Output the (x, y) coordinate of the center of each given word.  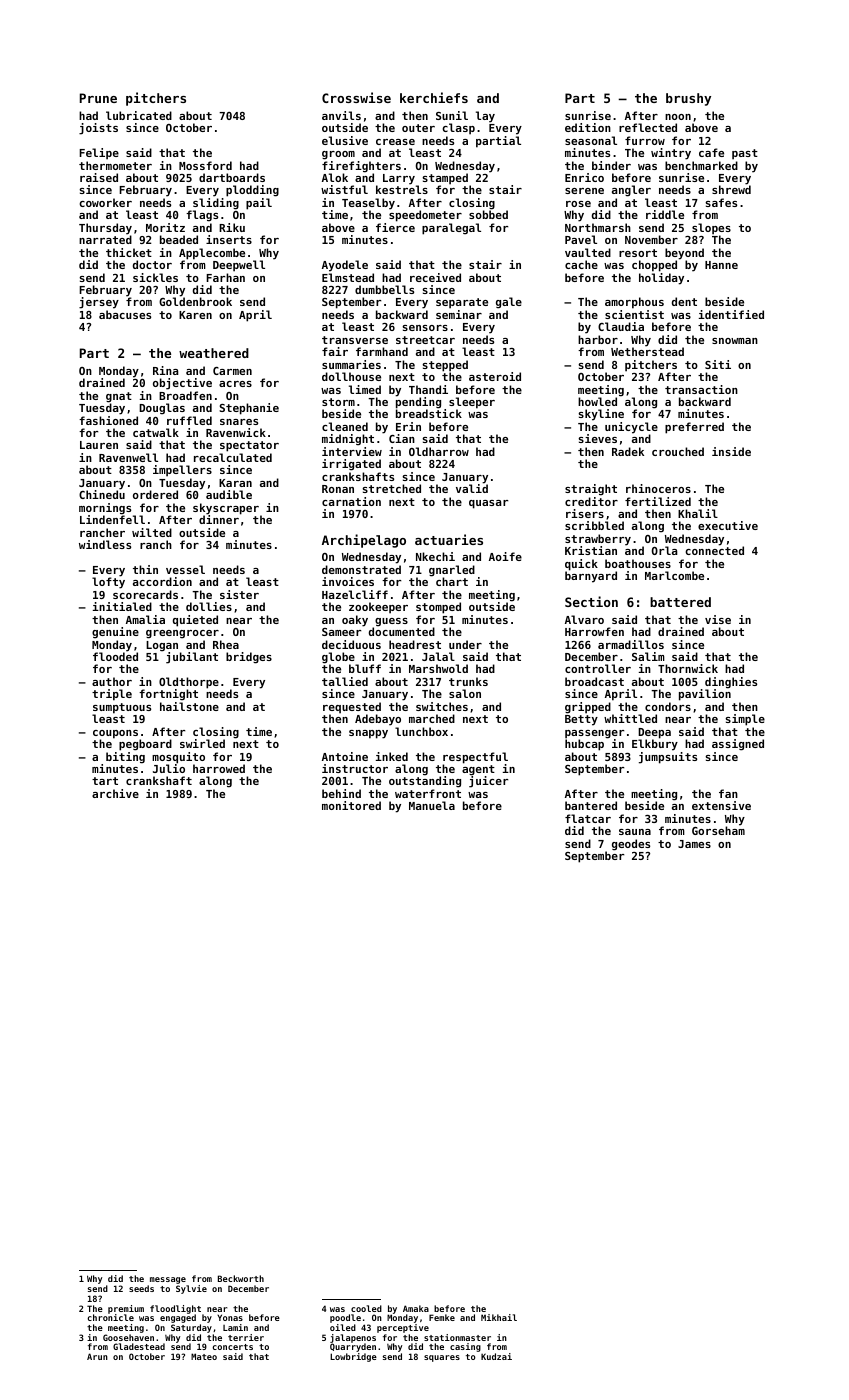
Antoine (345, 756)
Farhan (225, 277)
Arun (97, 1356)
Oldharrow (439, 451)
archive (115, 793)
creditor (591, 501)
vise (718, 619)
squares (442, 1358)
